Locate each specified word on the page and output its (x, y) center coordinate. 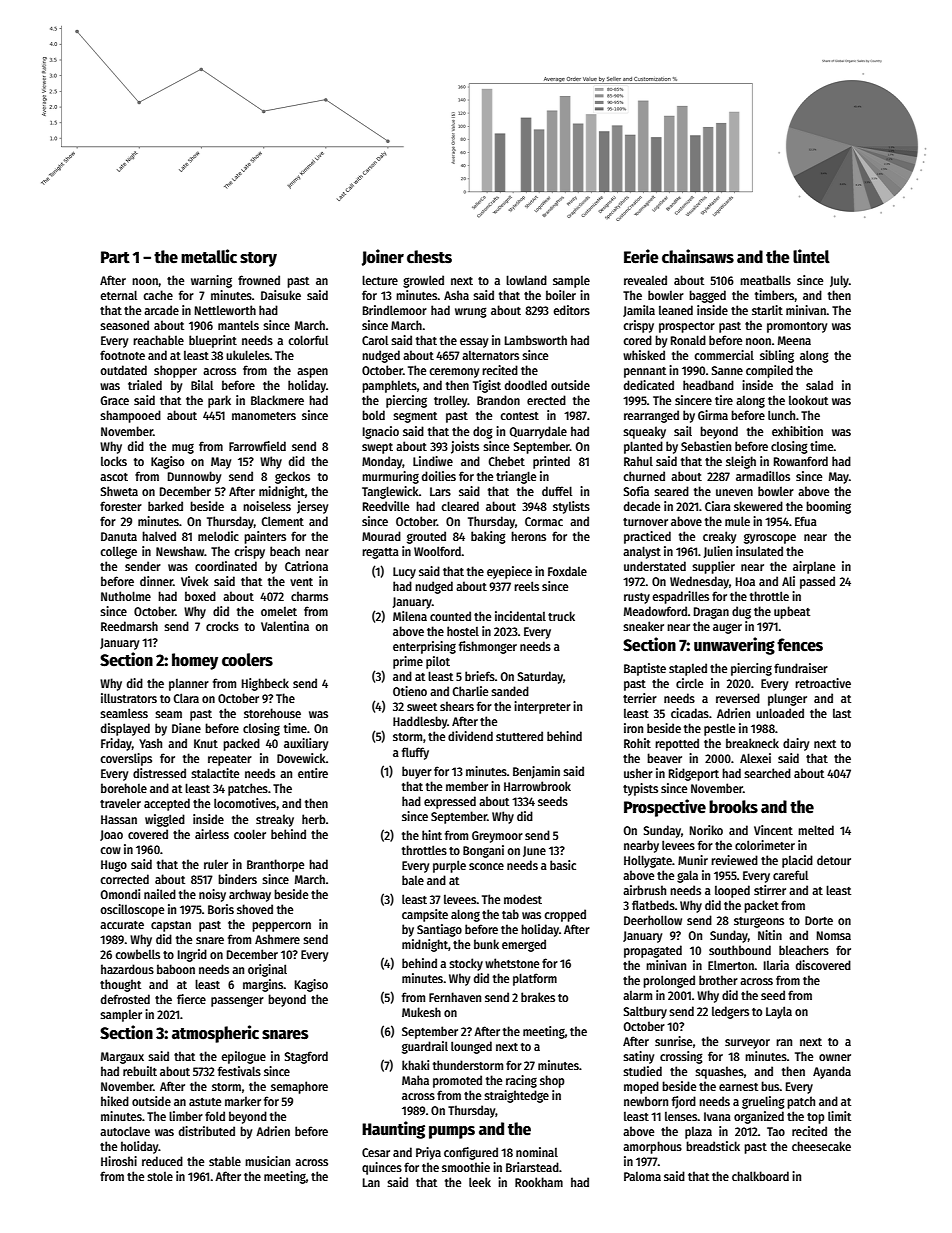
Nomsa (834, 935)
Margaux (122, 1058)
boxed (200, 596)
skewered (758, 506)
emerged (524, 945)
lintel (811, 256)
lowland (526, 280)
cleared (460, 506)
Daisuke (281, 295)
